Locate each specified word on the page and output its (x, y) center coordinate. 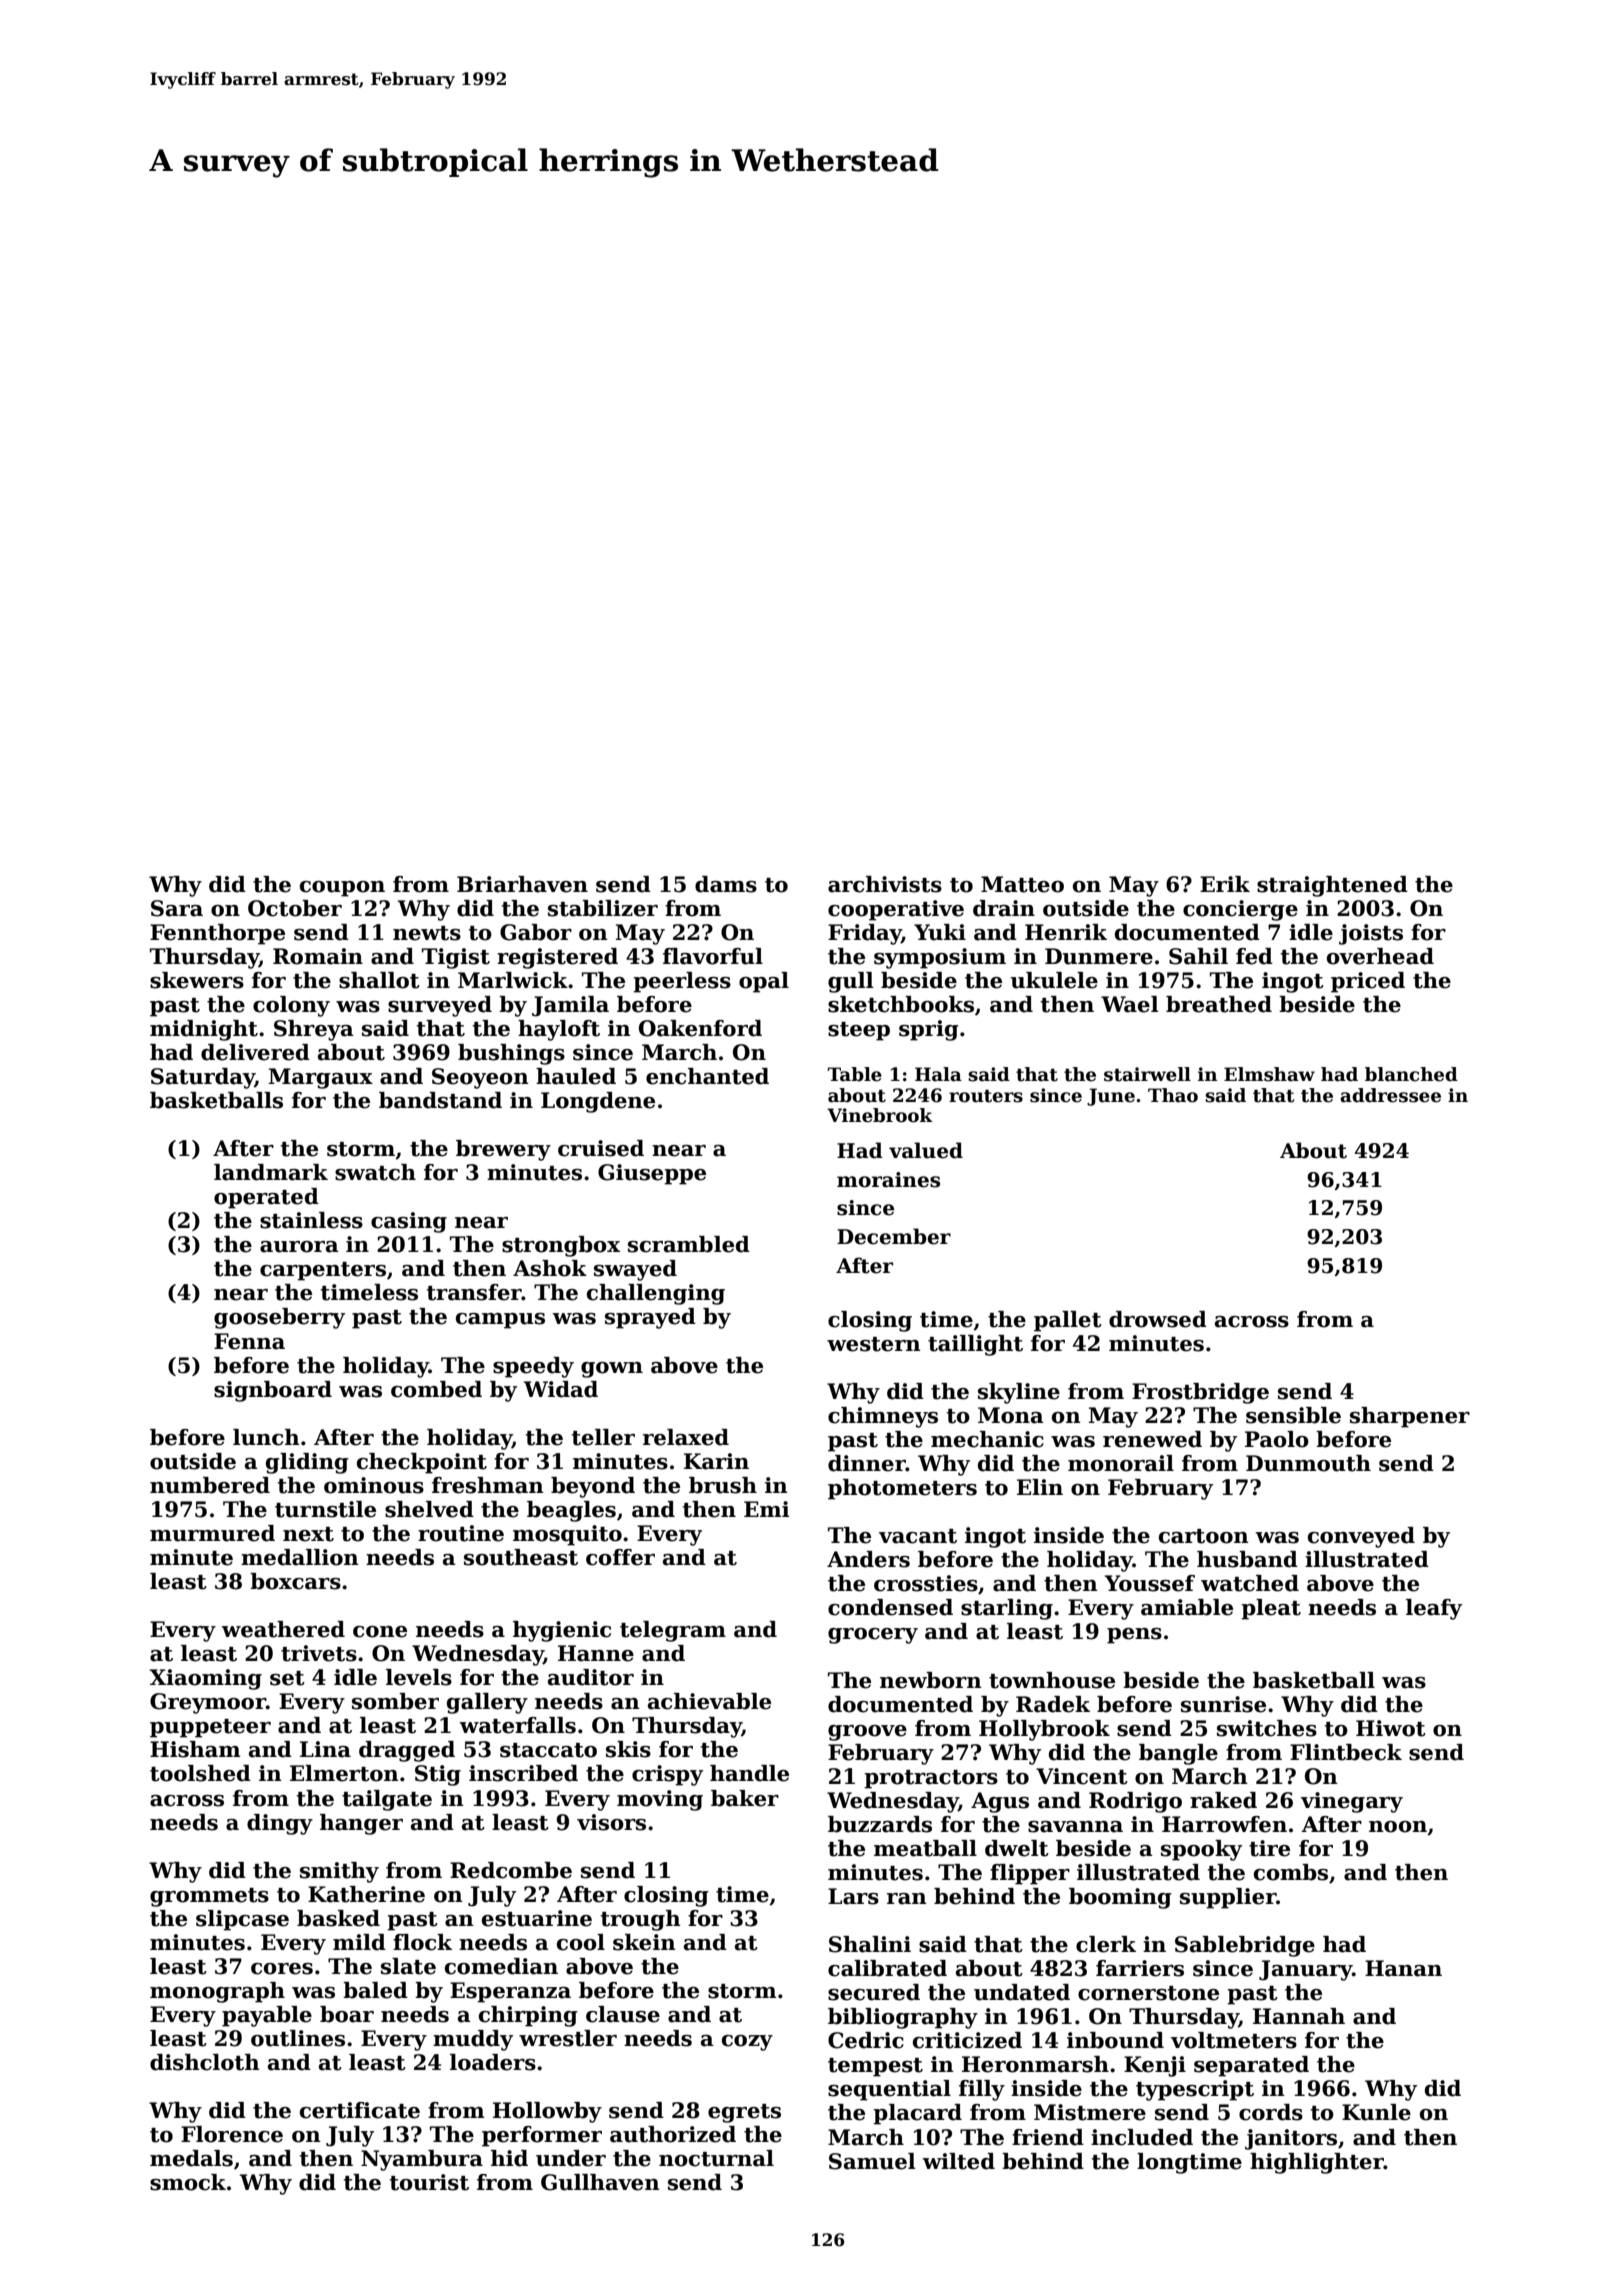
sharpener (1410, 1417)
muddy (473, 2040)
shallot (379, 980)
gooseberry (279, 1318)
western (874, 1344)
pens (1134, 1636)
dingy (280, 1824)
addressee (1390, 1095)
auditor (591, 1677)
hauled (576, 1076)
